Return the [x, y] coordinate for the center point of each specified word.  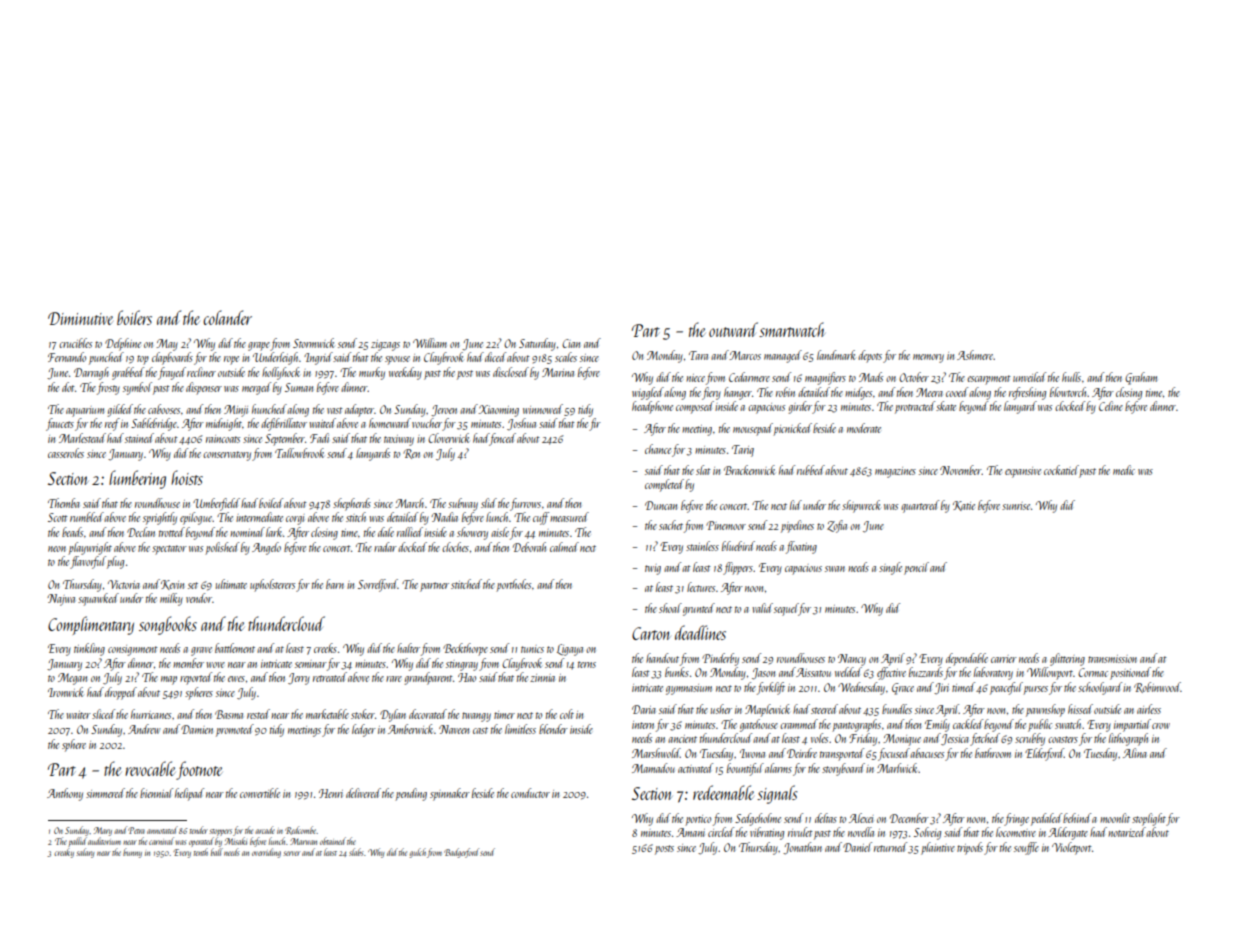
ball [217, 852]
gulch [417, 853]
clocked [1070, 406]
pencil [916, 568]
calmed [564, 547]
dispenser [204, 388]
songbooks [168, 625]
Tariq [743, 451]
